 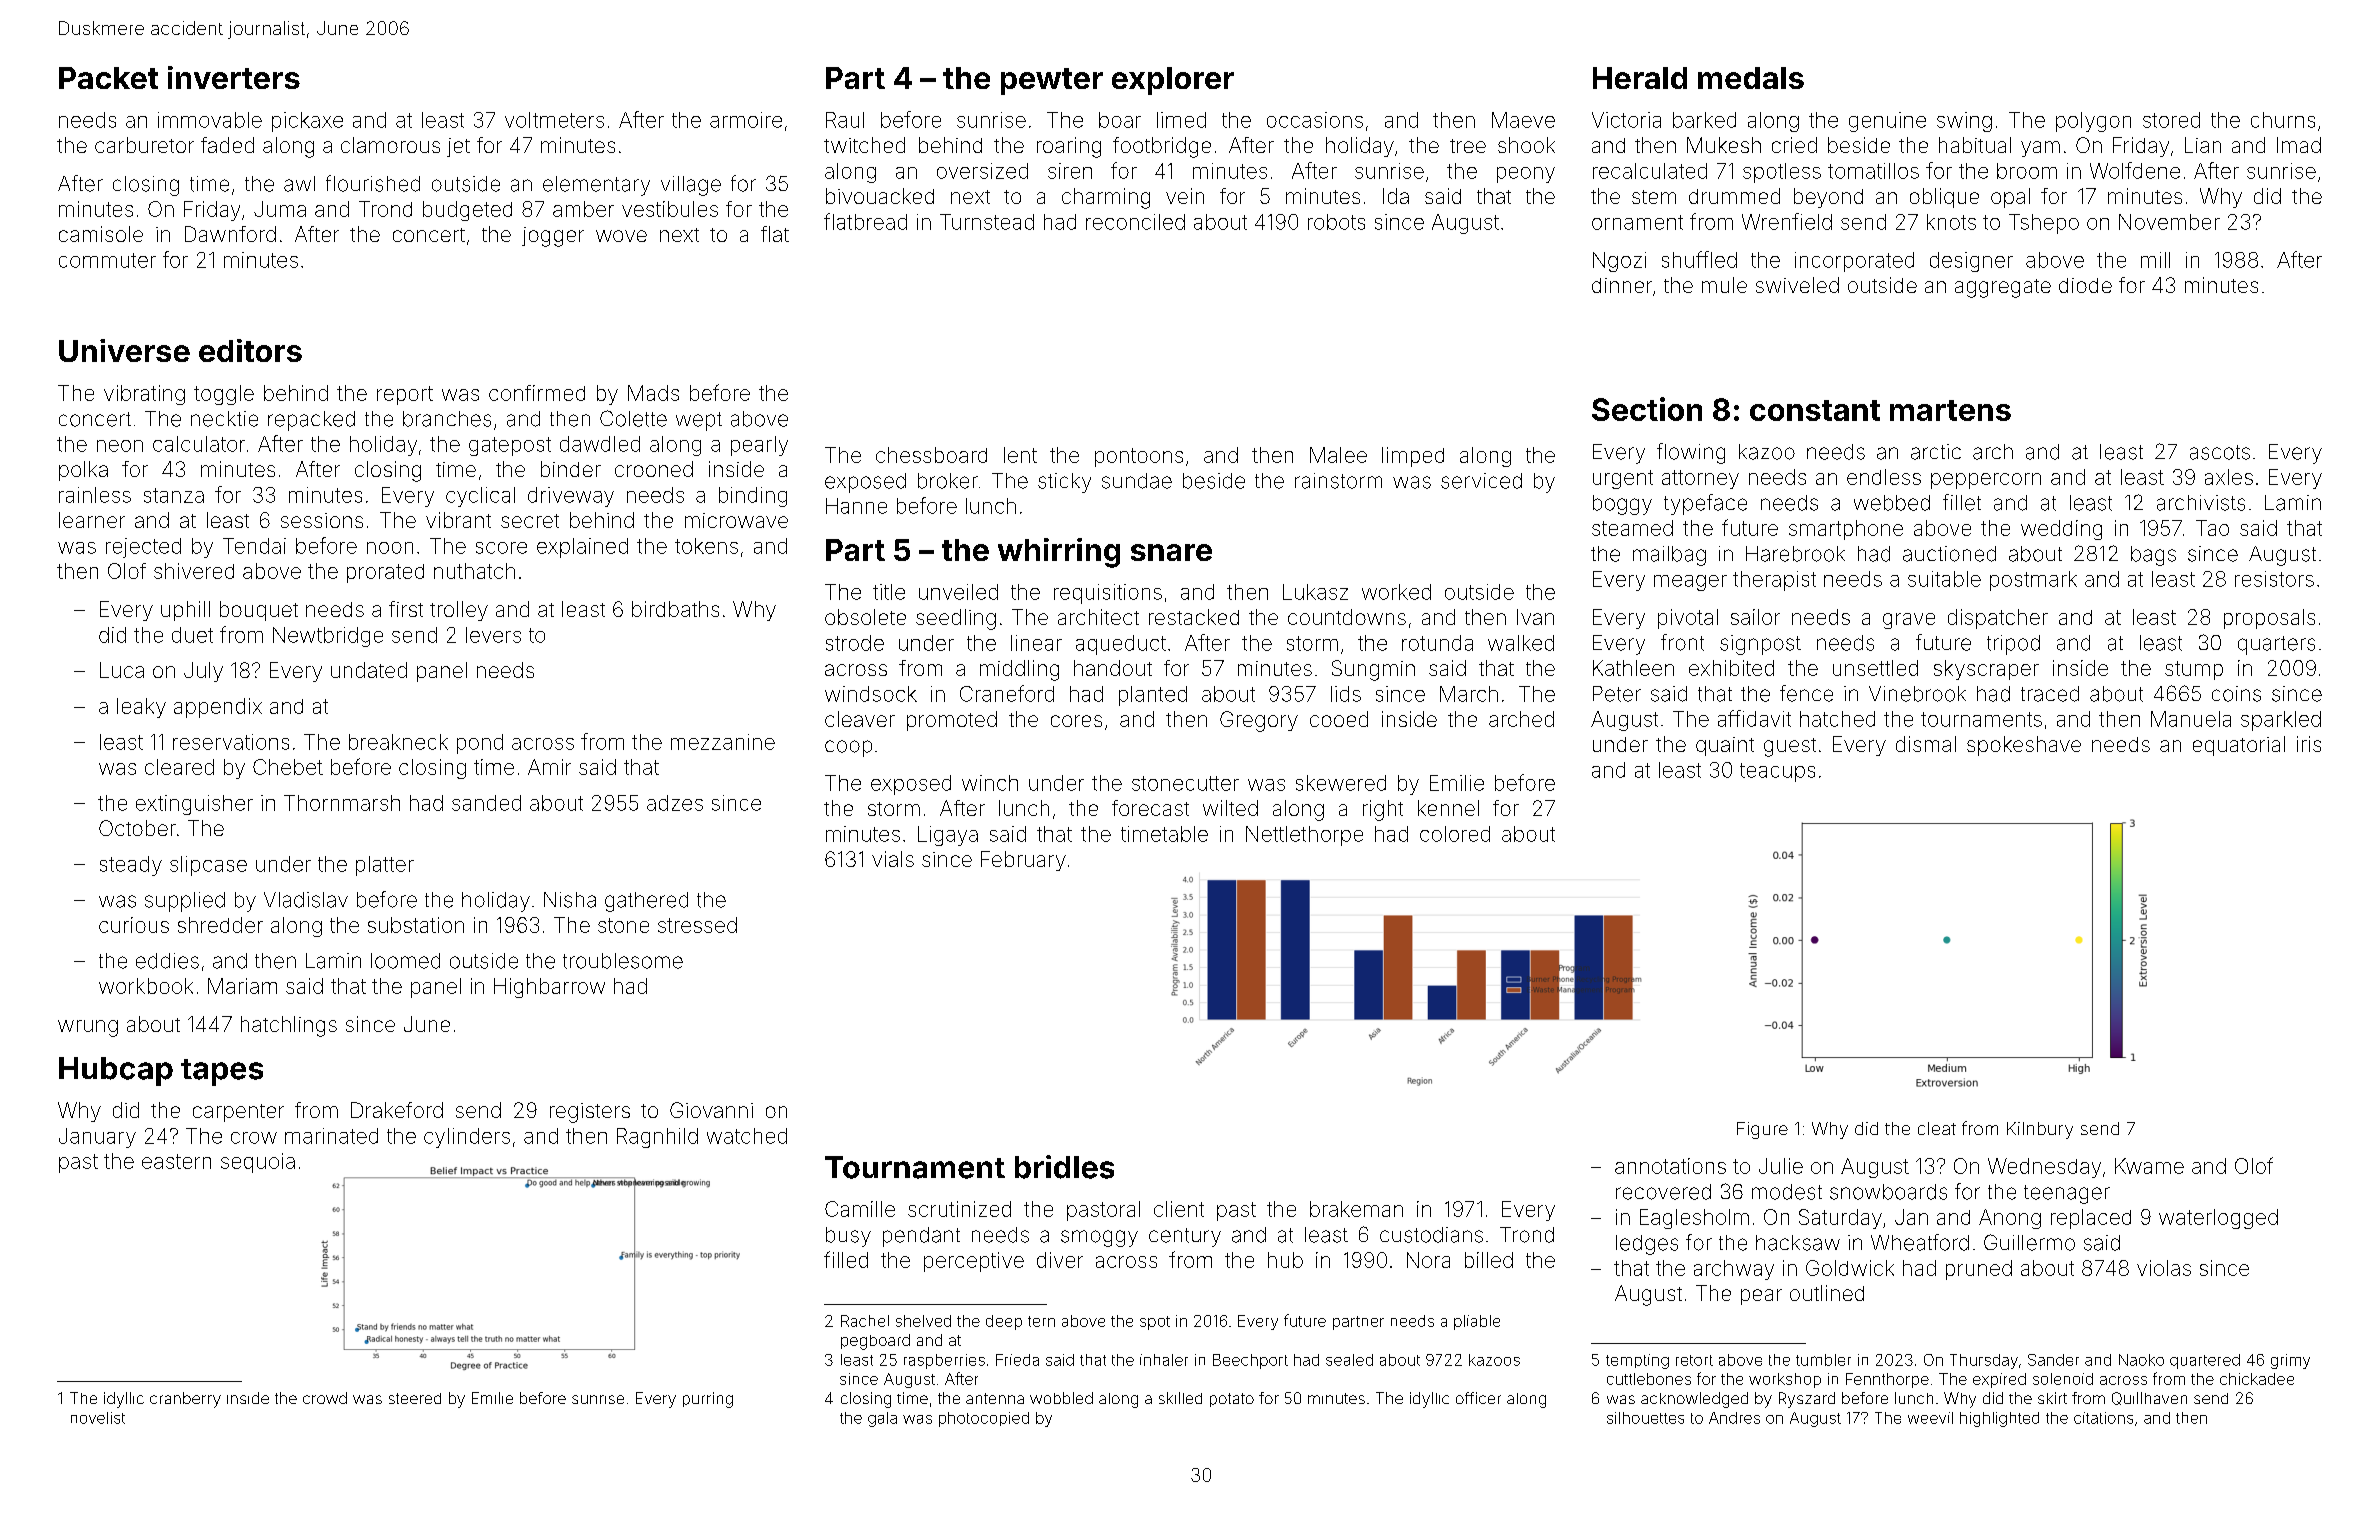 I want to click on iris, so click(x=2309, y=744).
